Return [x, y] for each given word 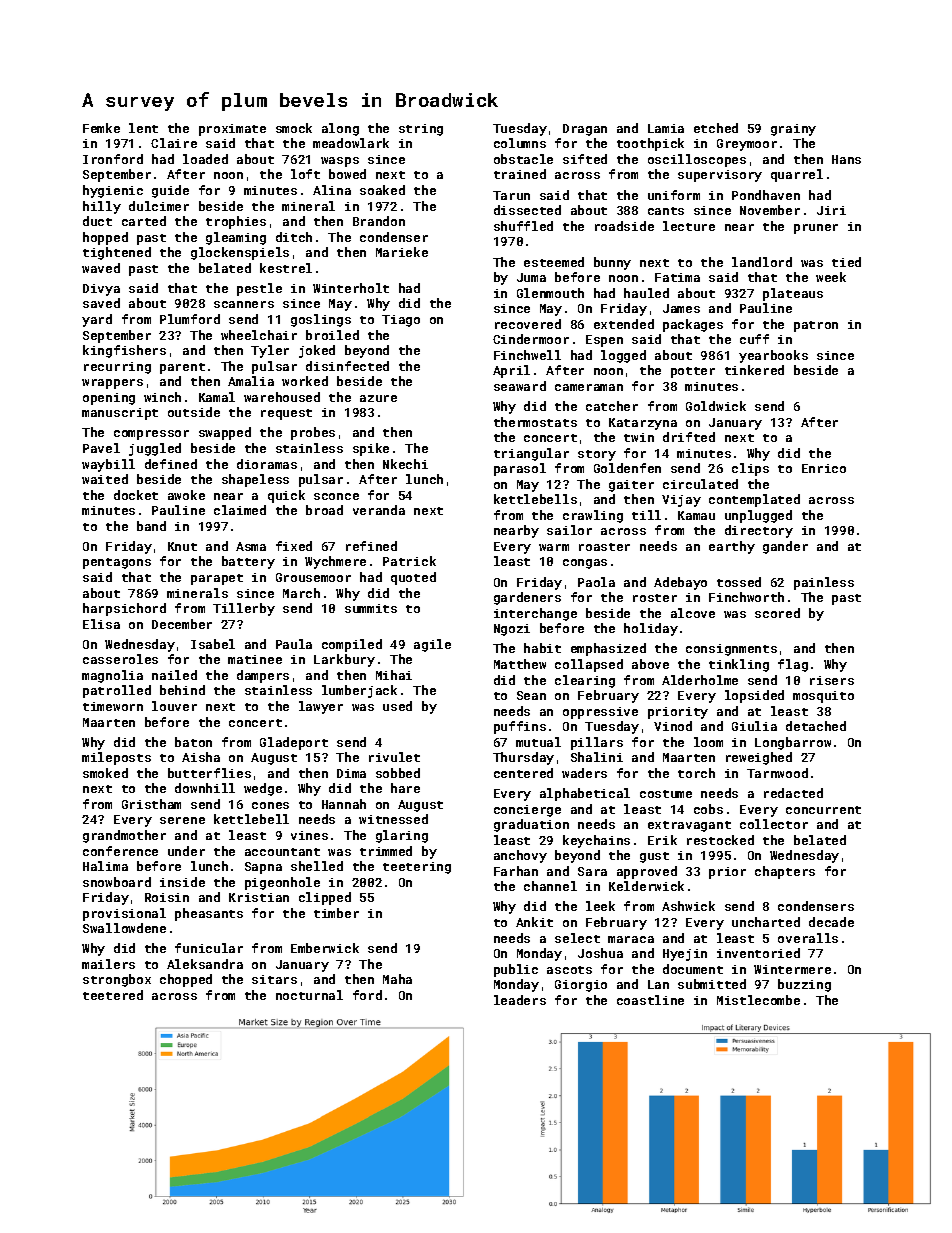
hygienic [113, 191]
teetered [113, 995]
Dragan [585, 130]
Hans [846, 159]
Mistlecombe [758, 1000]
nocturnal [309, 995]
